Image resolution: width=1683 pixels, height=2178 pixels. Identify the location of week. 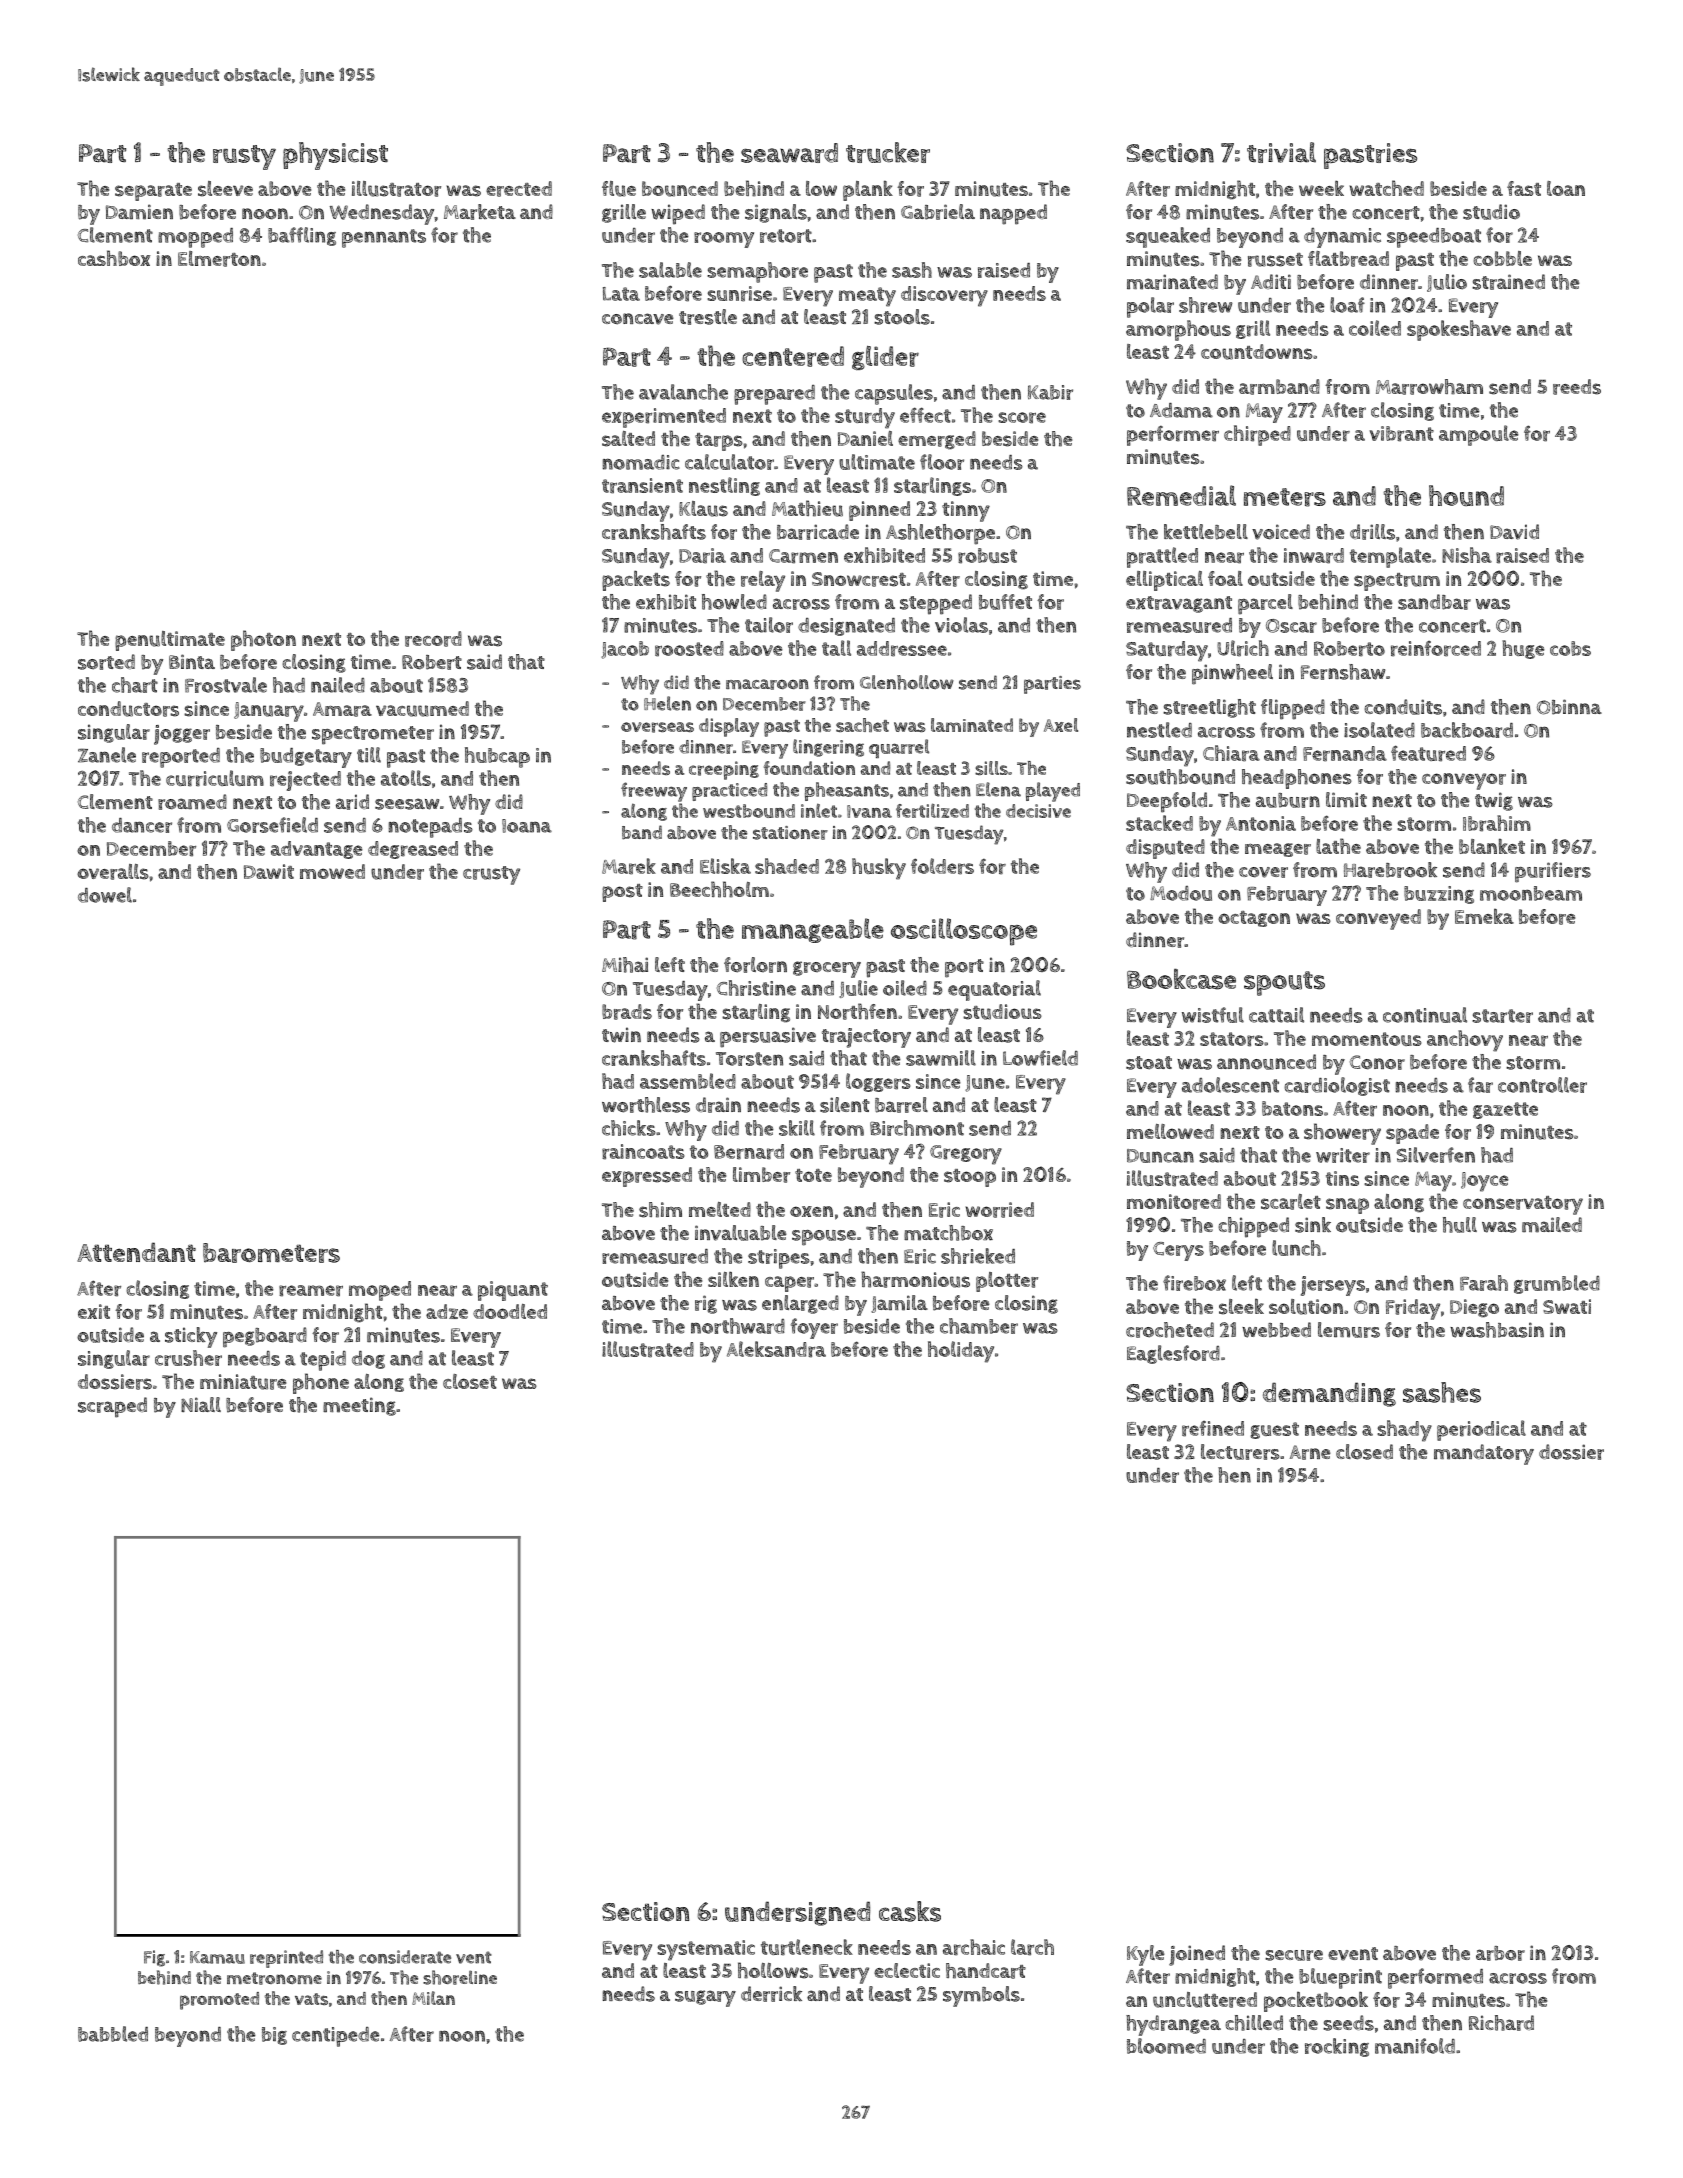
(1321, 188).
